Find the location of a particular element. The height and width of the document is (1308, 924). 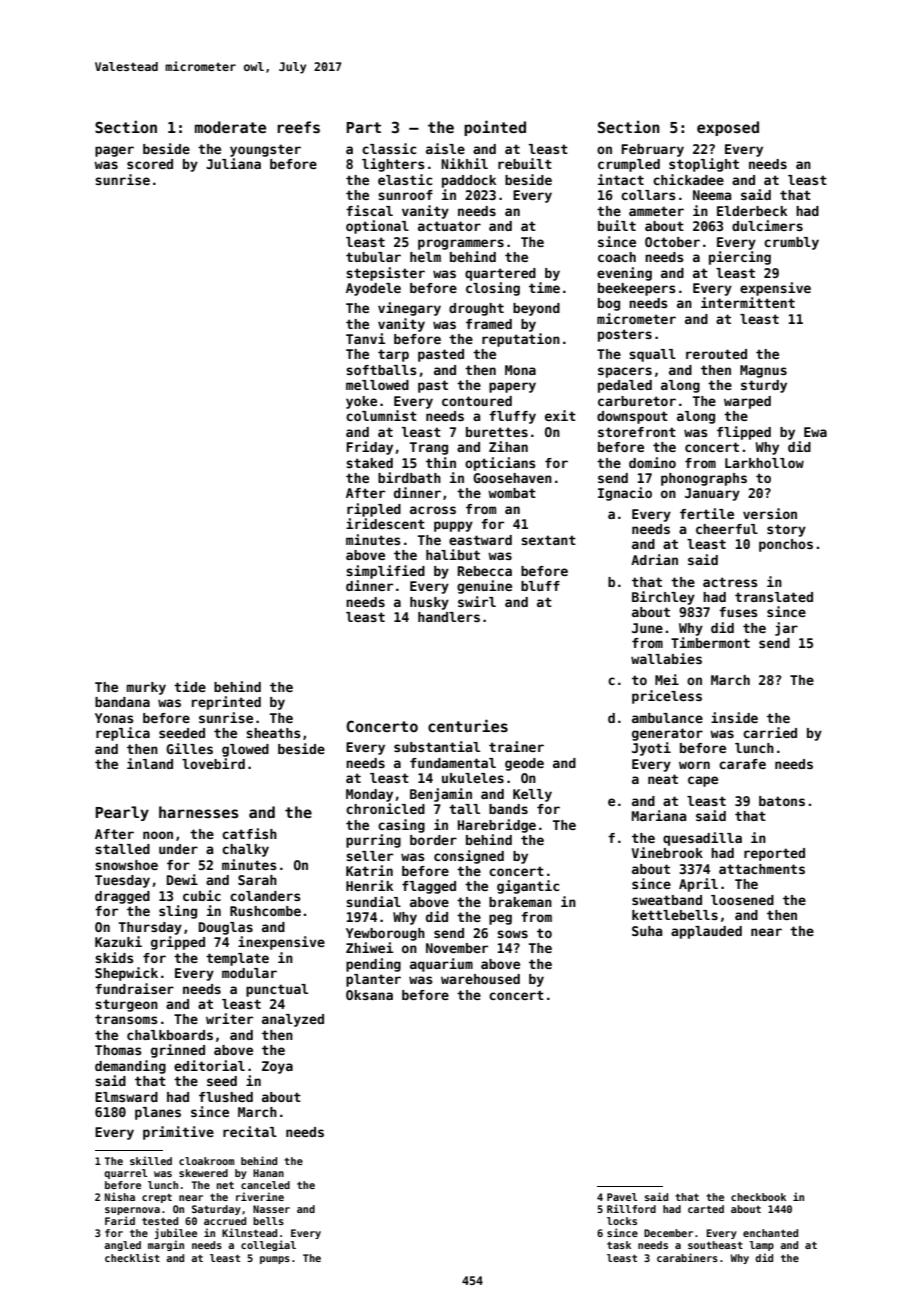

sheaths is located at coordinates (273, 733).
